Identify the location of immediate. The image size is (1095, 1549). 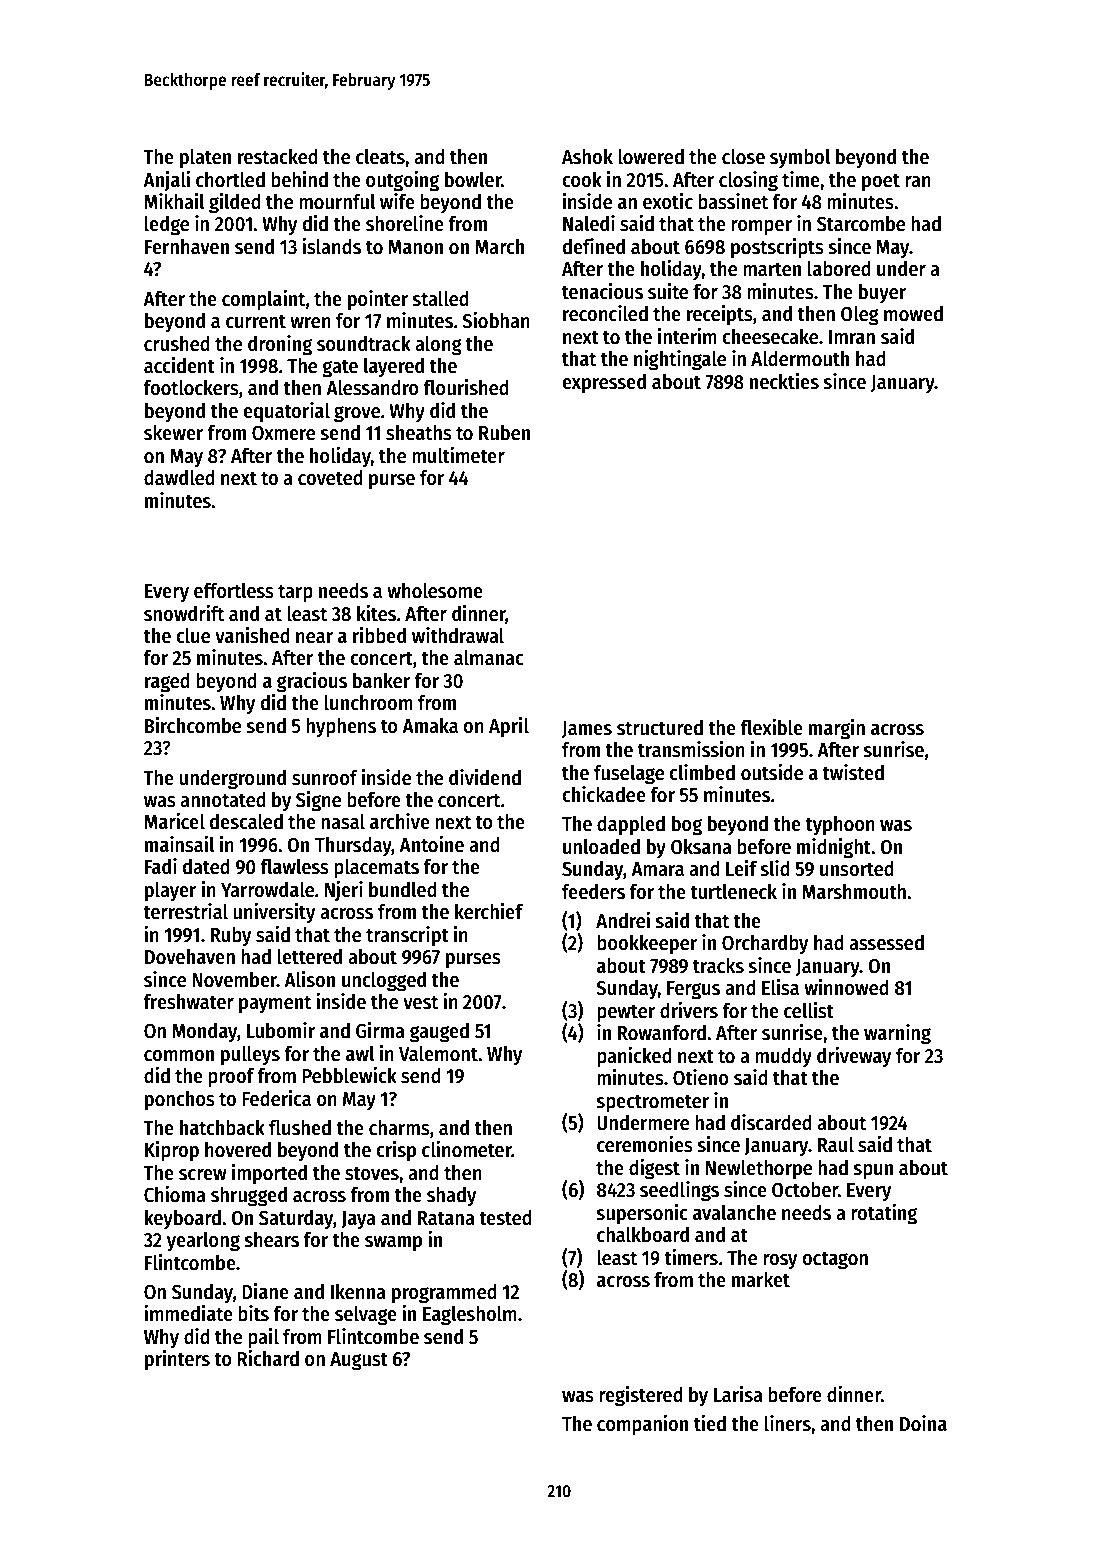
(188, 1313).
